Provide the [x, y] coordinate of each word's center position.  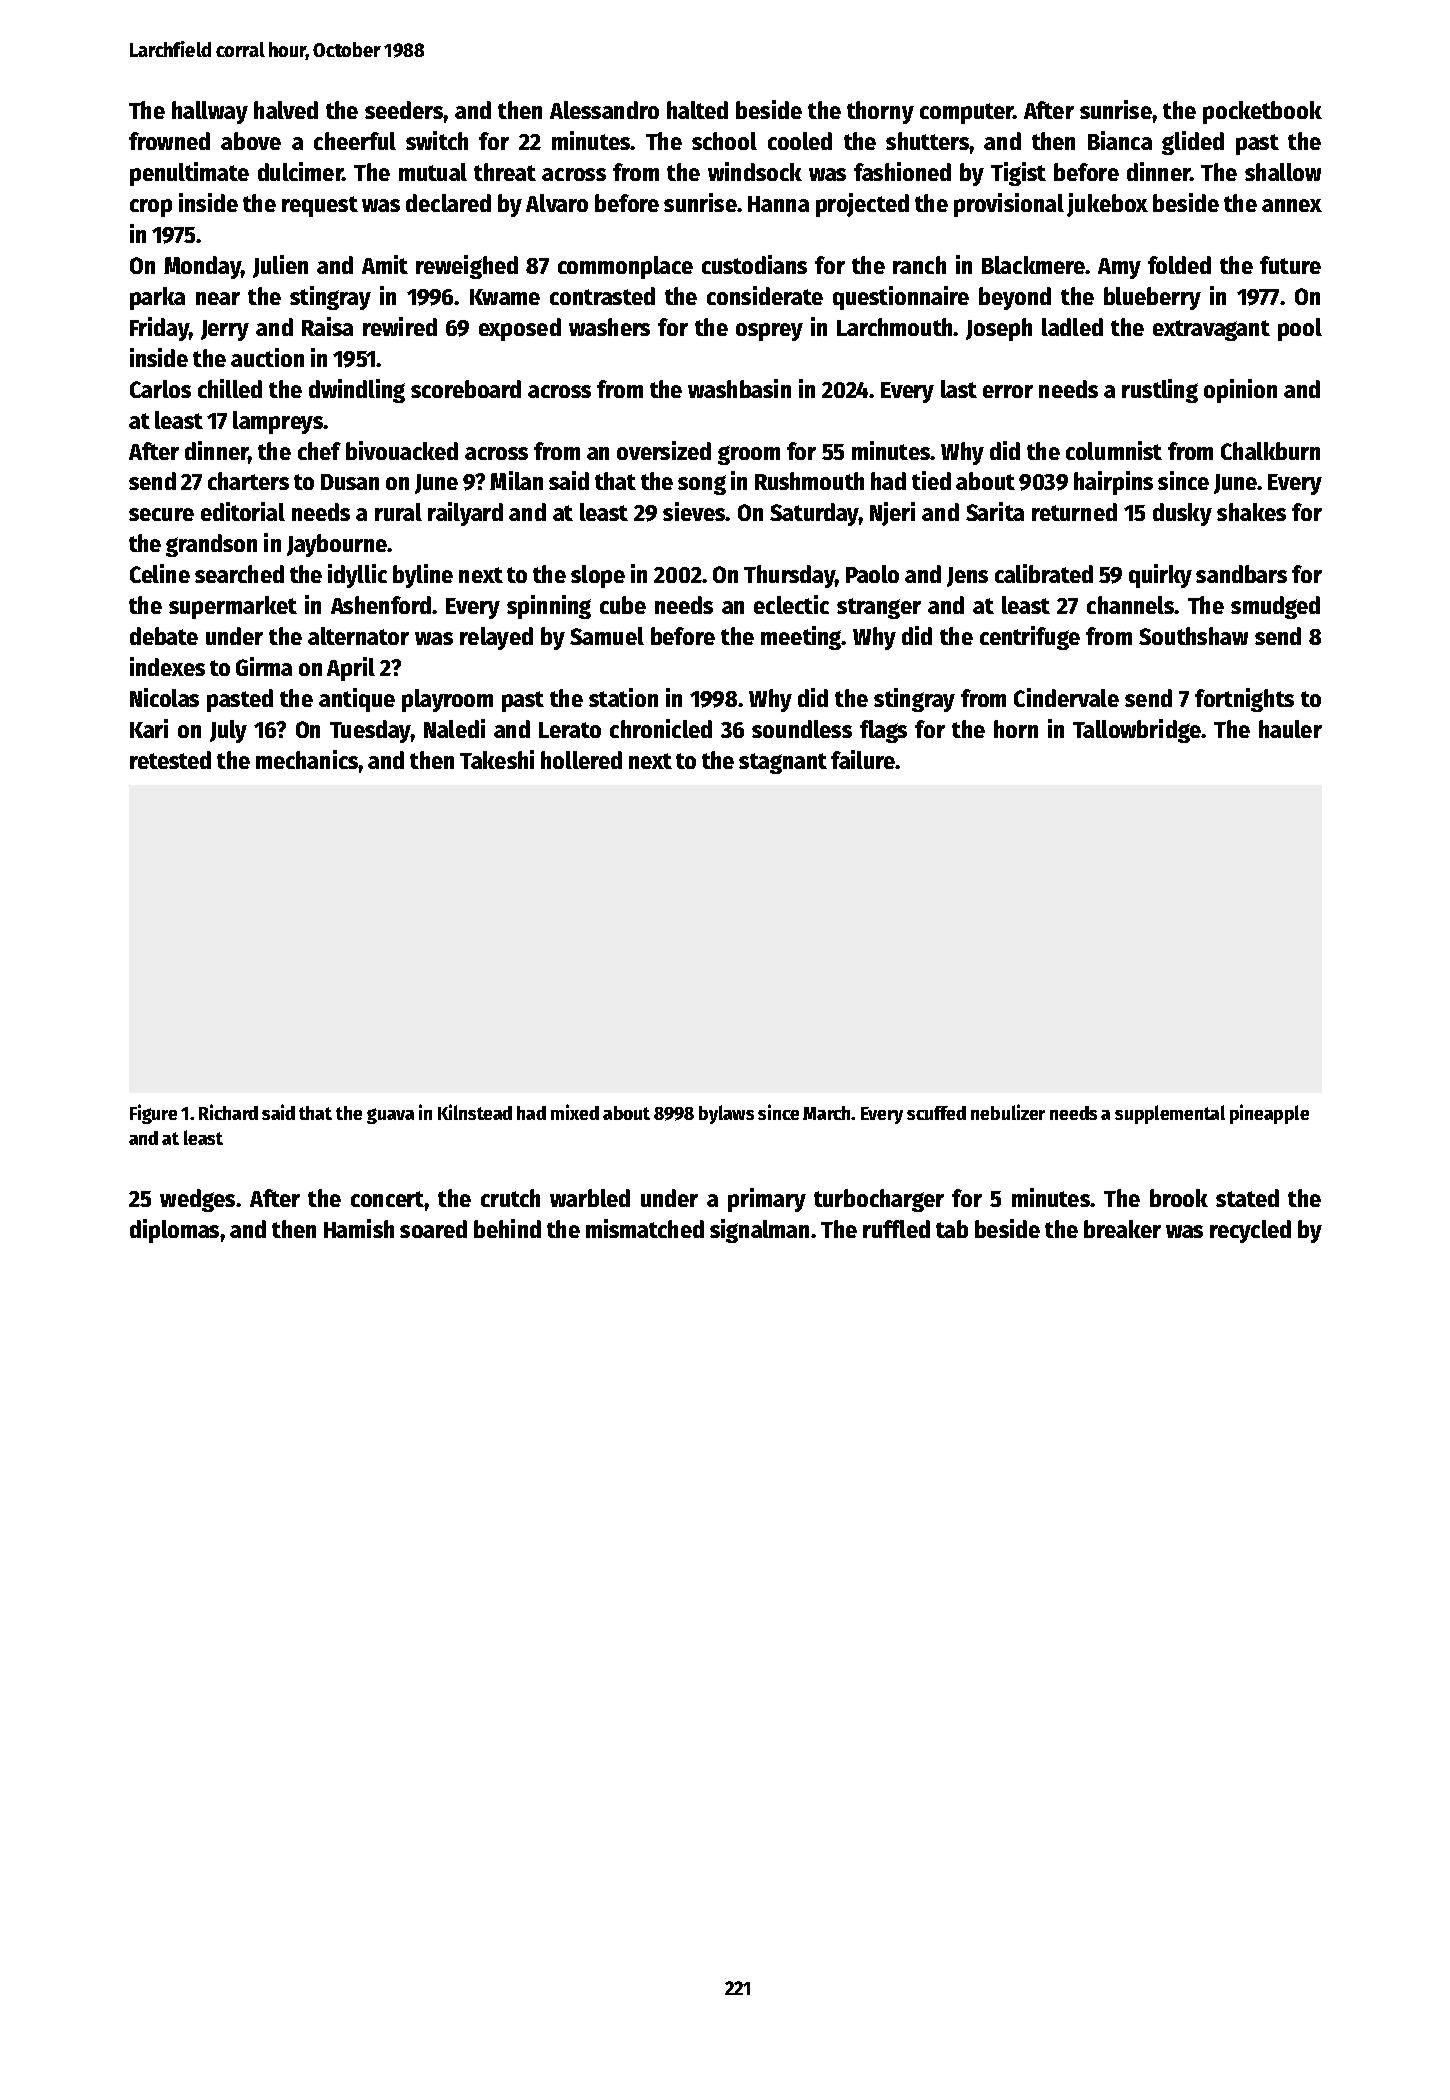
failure [863, 759]
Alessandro [604, 110]
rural [398, 512]
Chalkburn [1270, 451]
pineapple [1269, 1114]
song [702, 485]
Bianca [1120, 140]
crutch [510, 1198]
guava [390, 1116]
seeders [404, 110]
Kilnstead [475, 1112]
